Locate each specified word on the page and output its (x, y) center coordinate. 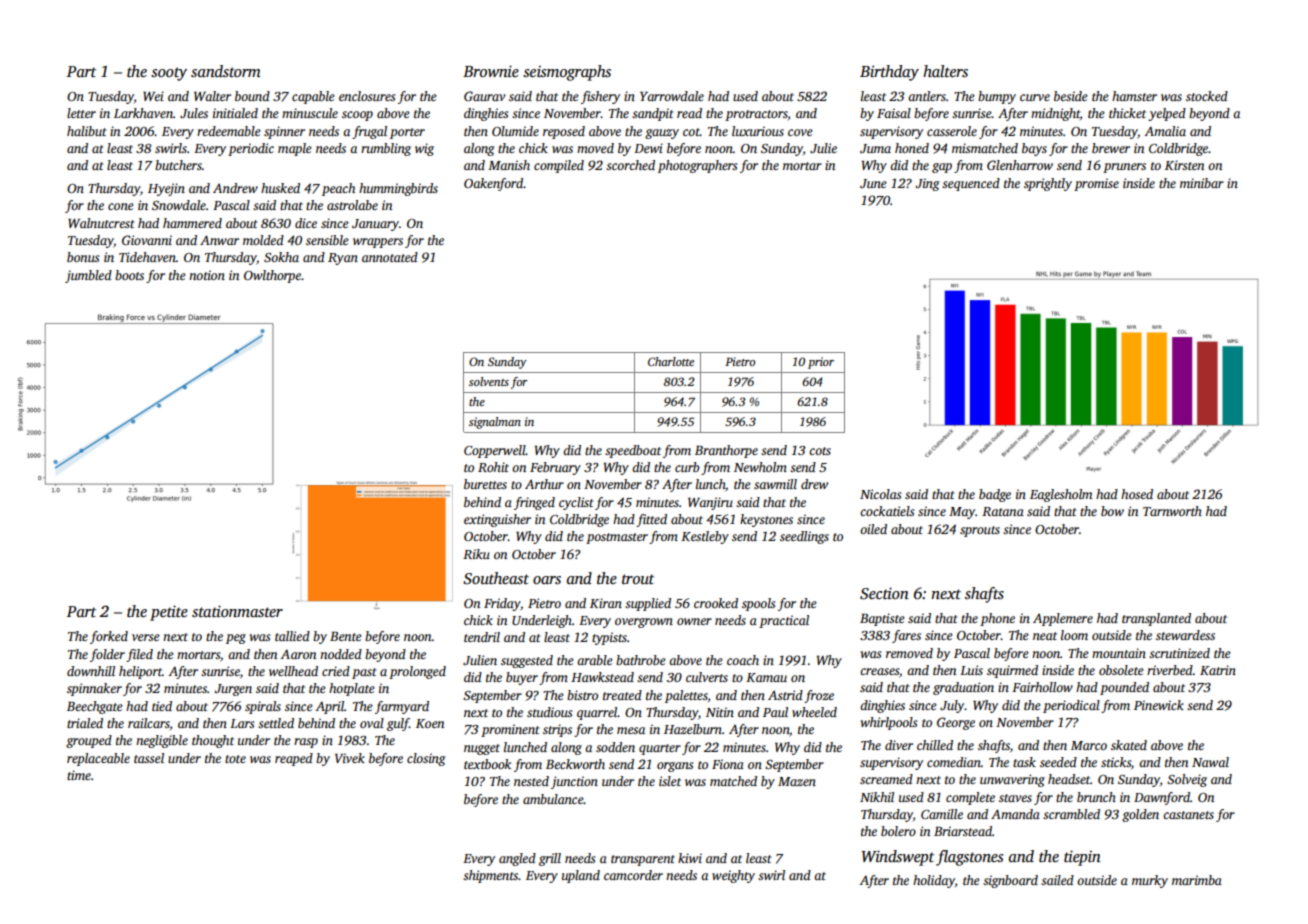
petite (169, 613)
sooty (169, 74)
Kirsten (1184, 165)
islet (670, 781)
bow (1112, 511)
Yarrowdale (672, 96)
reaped (294, 759)
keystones (766, 520)
